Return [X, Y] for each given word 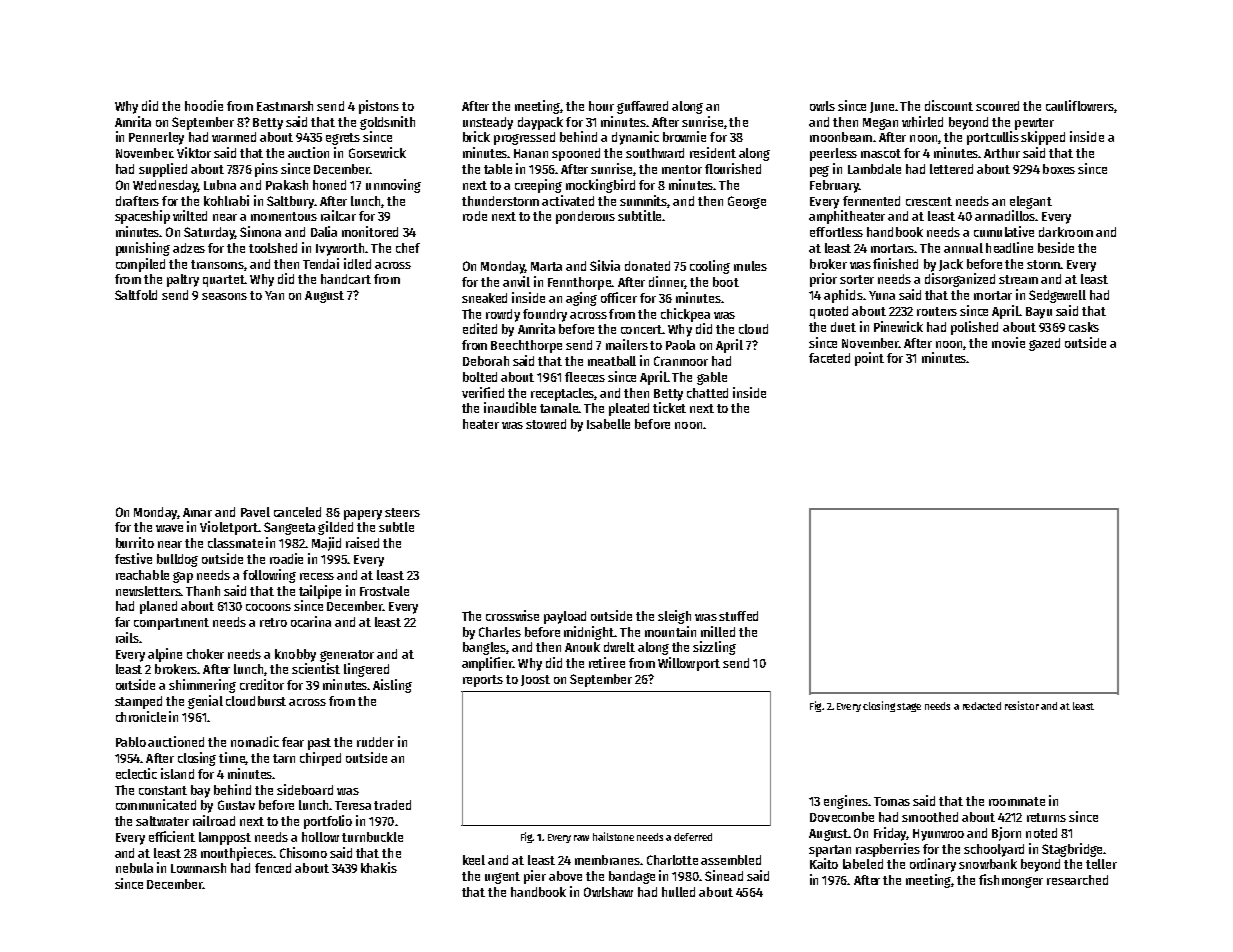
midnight [589, 633]
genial [205, 702]
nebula [134, 868]
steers [402, 512]
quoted [829, 312]
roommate [1017, 801]
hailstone [613, 836]
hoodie [204, 105]
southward [655, 153]
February [834, 186]
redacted [982, 706]
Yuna [882, 295]
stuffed [738, 616]
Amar [197, 512]
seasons [224, 296]
